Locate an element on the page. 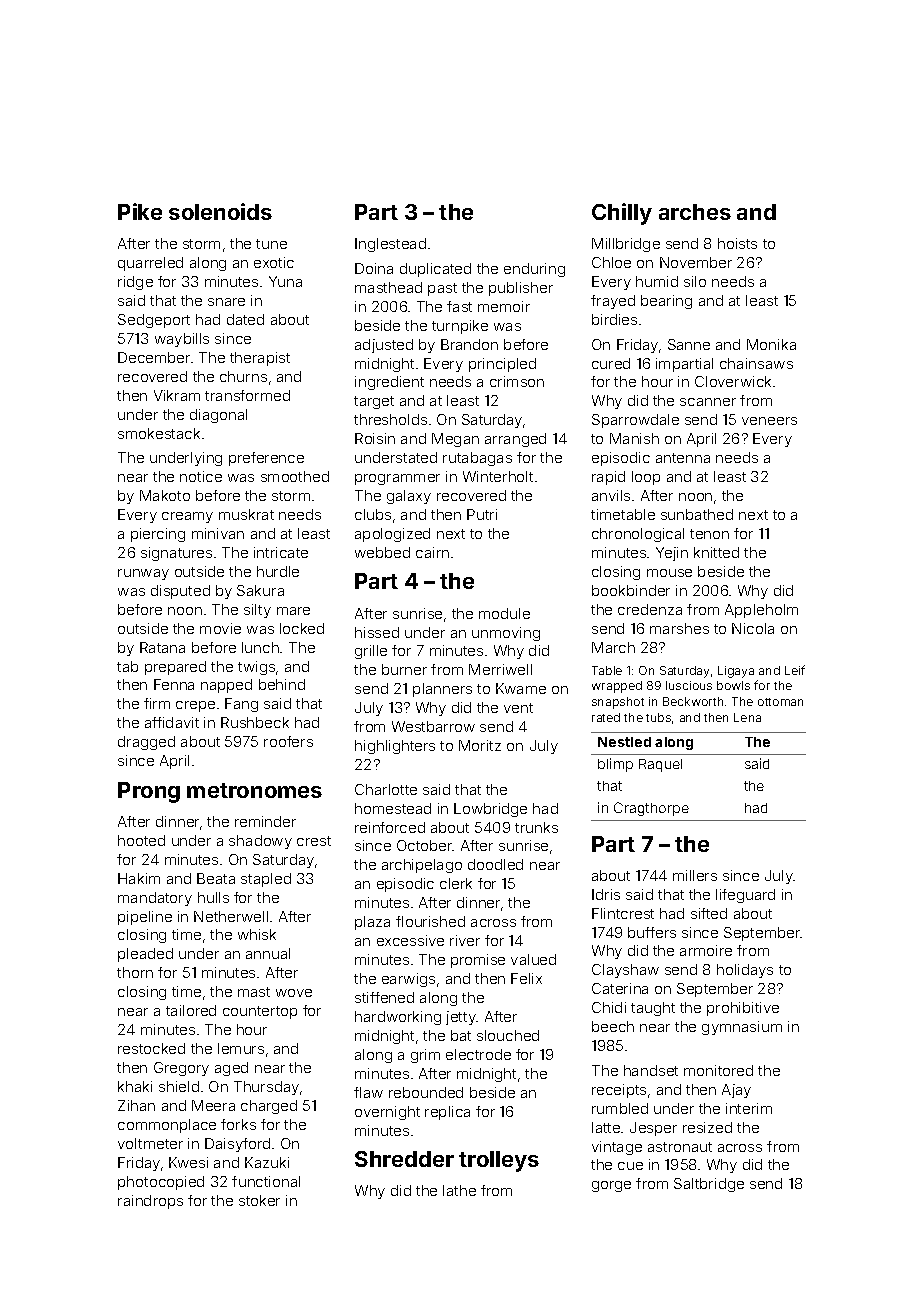 This document has width=924, height=1308. silty is located at coordinates (257, 611).
